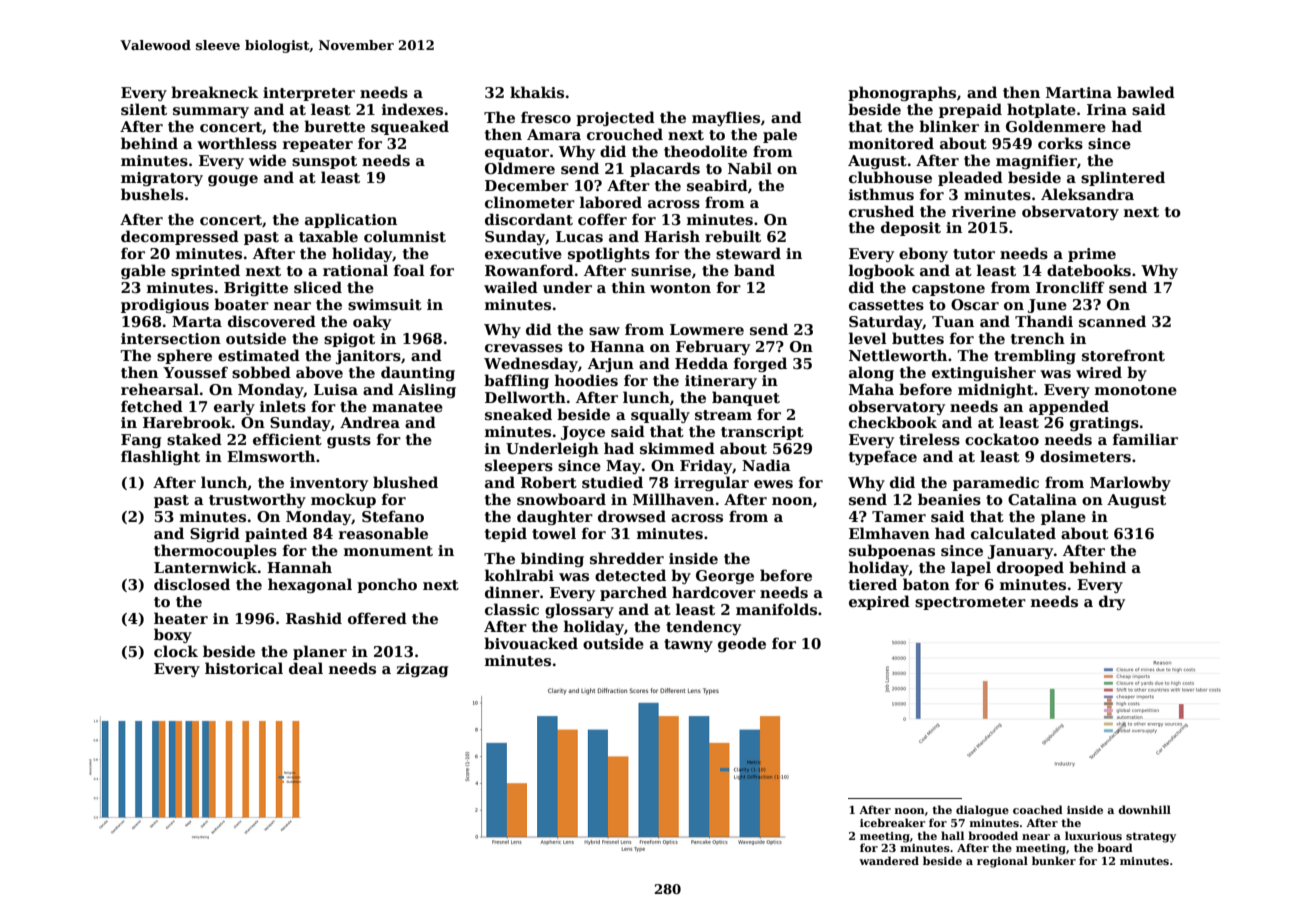 The width and height of the document is (1308, 924). Describe the element at coordinates (711, 483) in the document. I see `irregular` at that location.
